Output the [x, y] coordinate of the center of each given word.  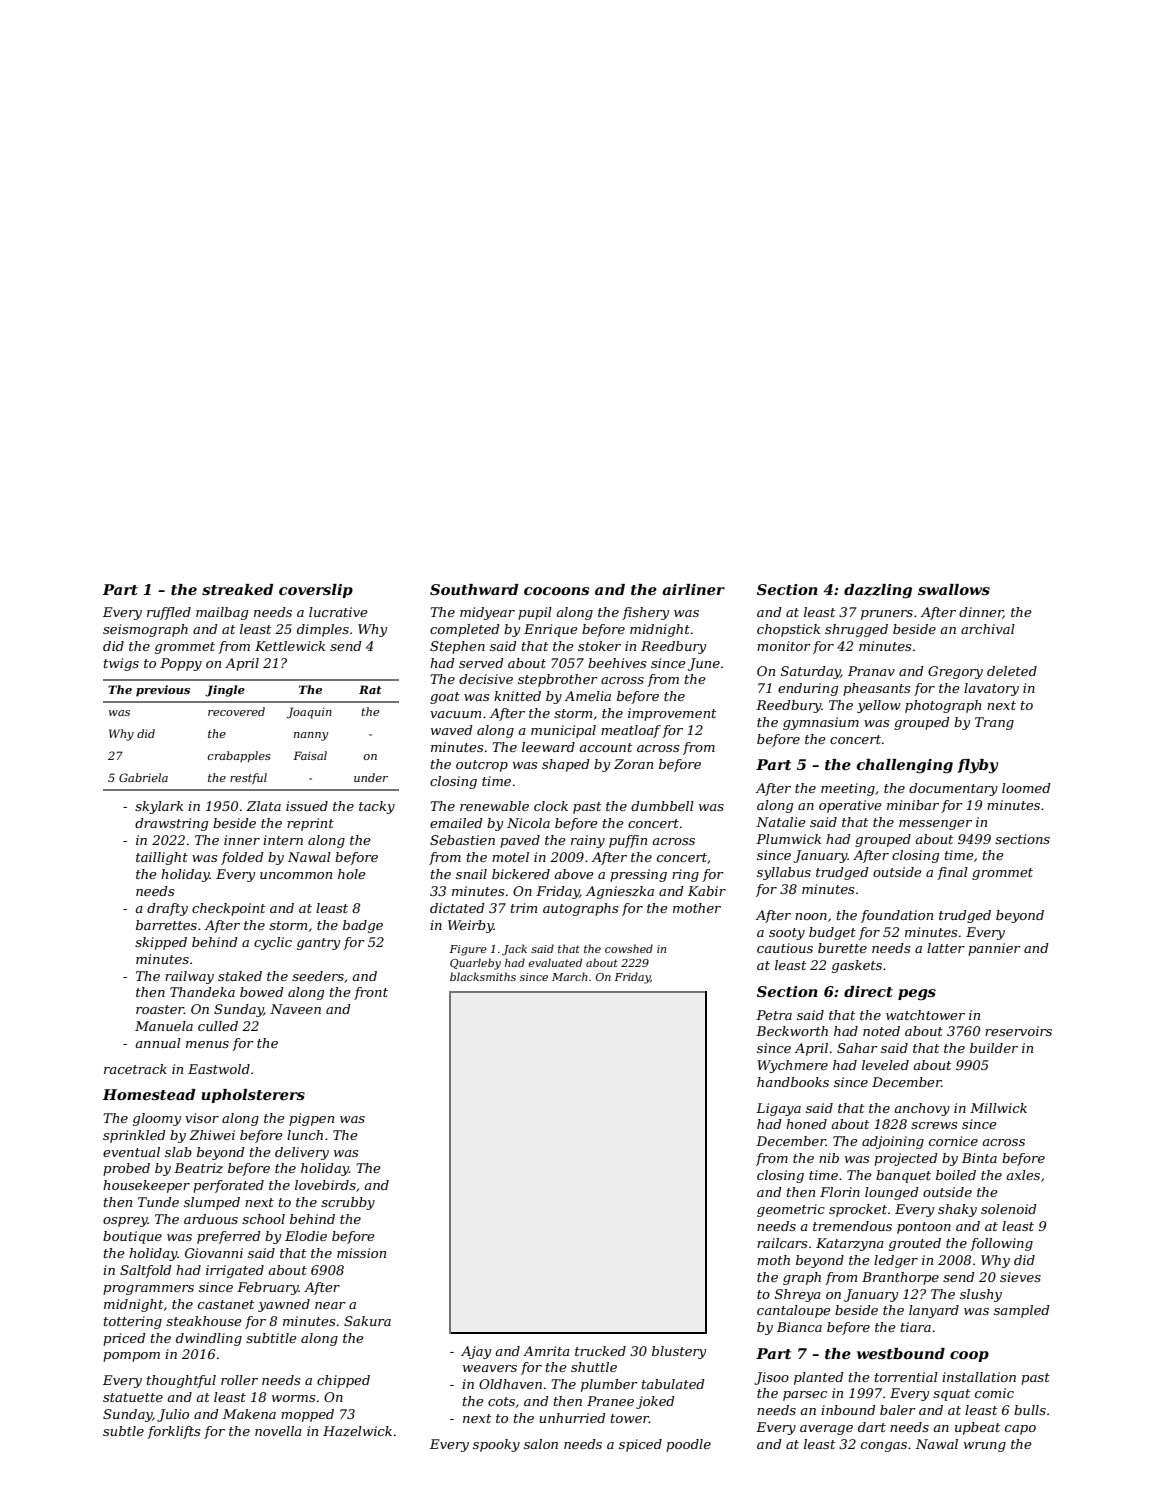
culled [218, 1026]
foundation [897, 916]
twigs [121, 664]
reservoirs [1018, 1031]
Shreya [798, 1295]
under [371, 777]
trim [524, 908]
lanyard [934, 1311]
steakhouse [204, 1321]
